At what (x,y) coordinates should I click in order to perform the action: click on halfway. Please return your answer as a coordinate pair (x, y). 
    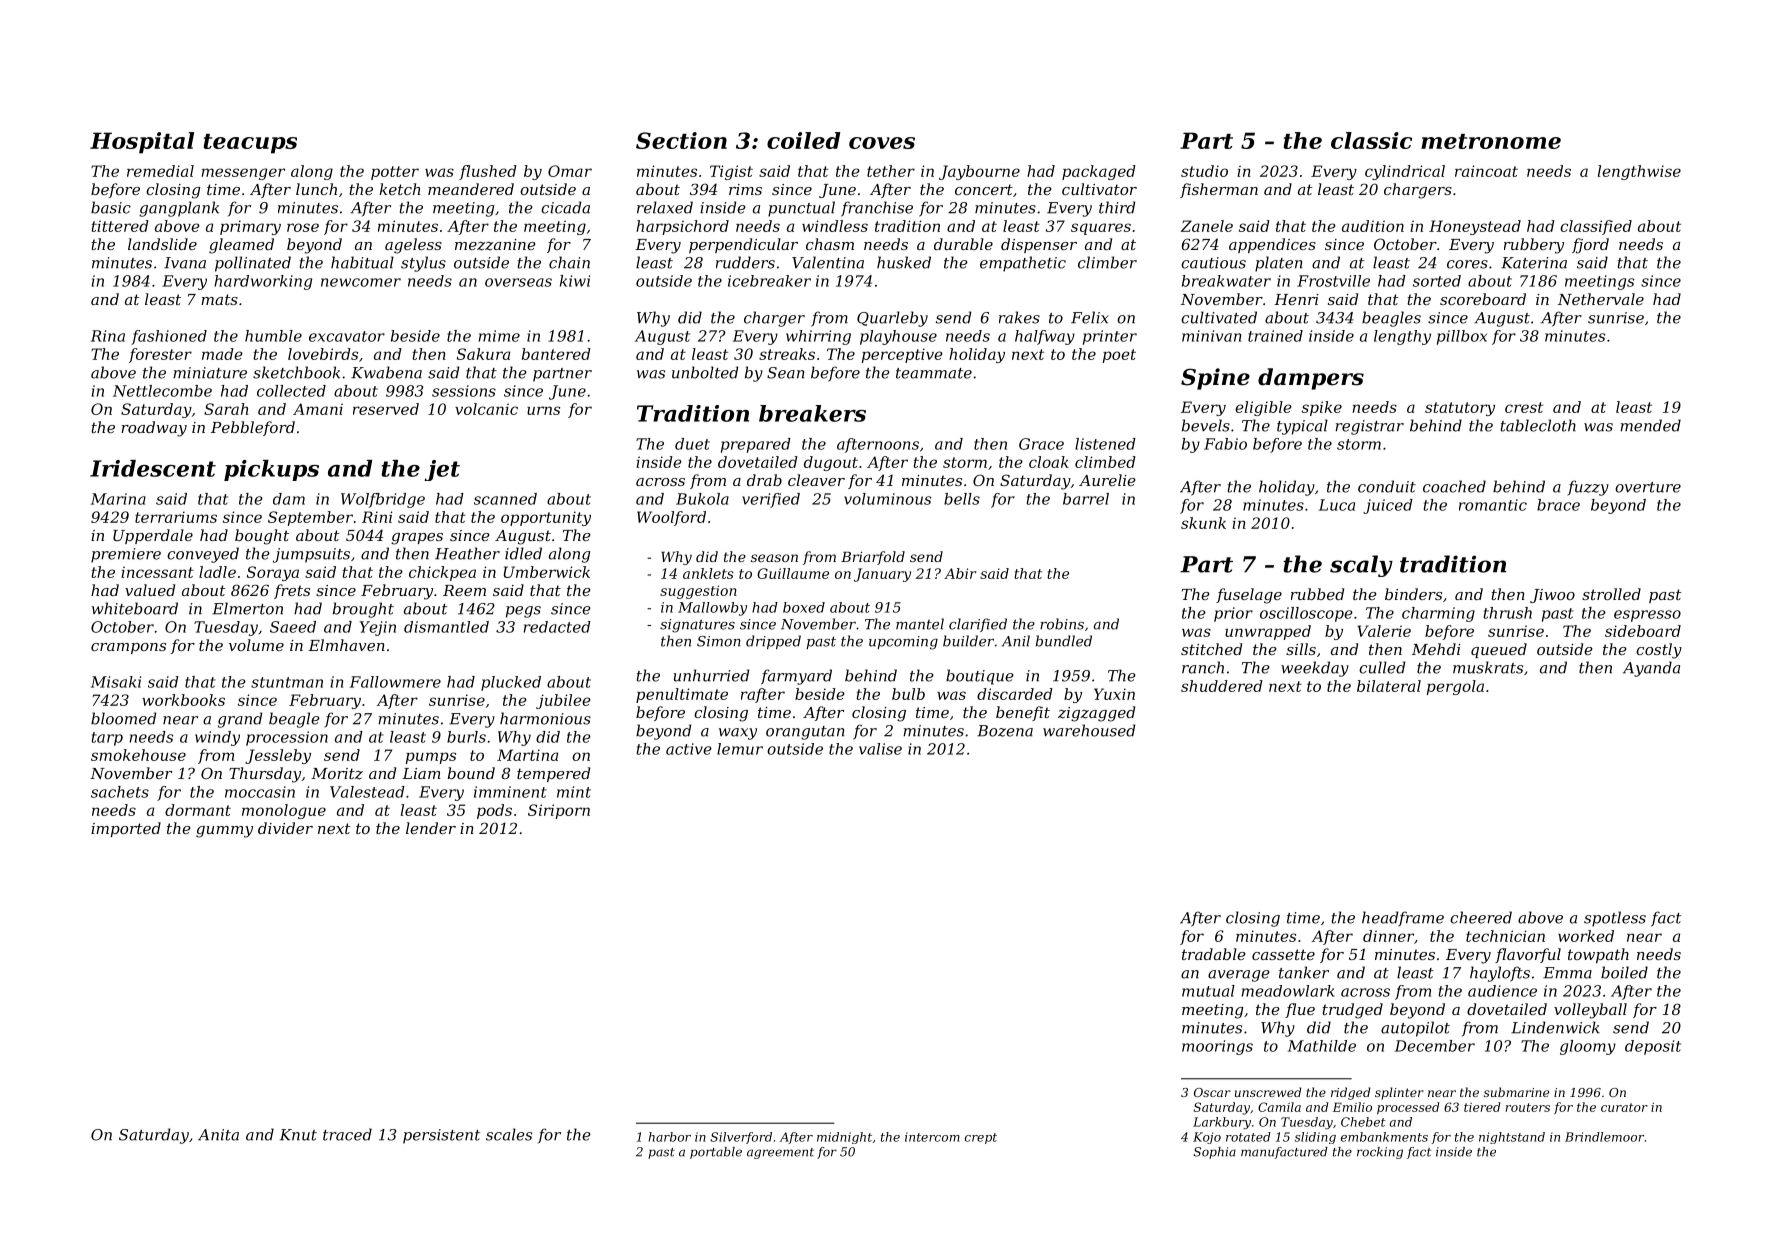
    Looking at the image, I should click on (1045, 337).
